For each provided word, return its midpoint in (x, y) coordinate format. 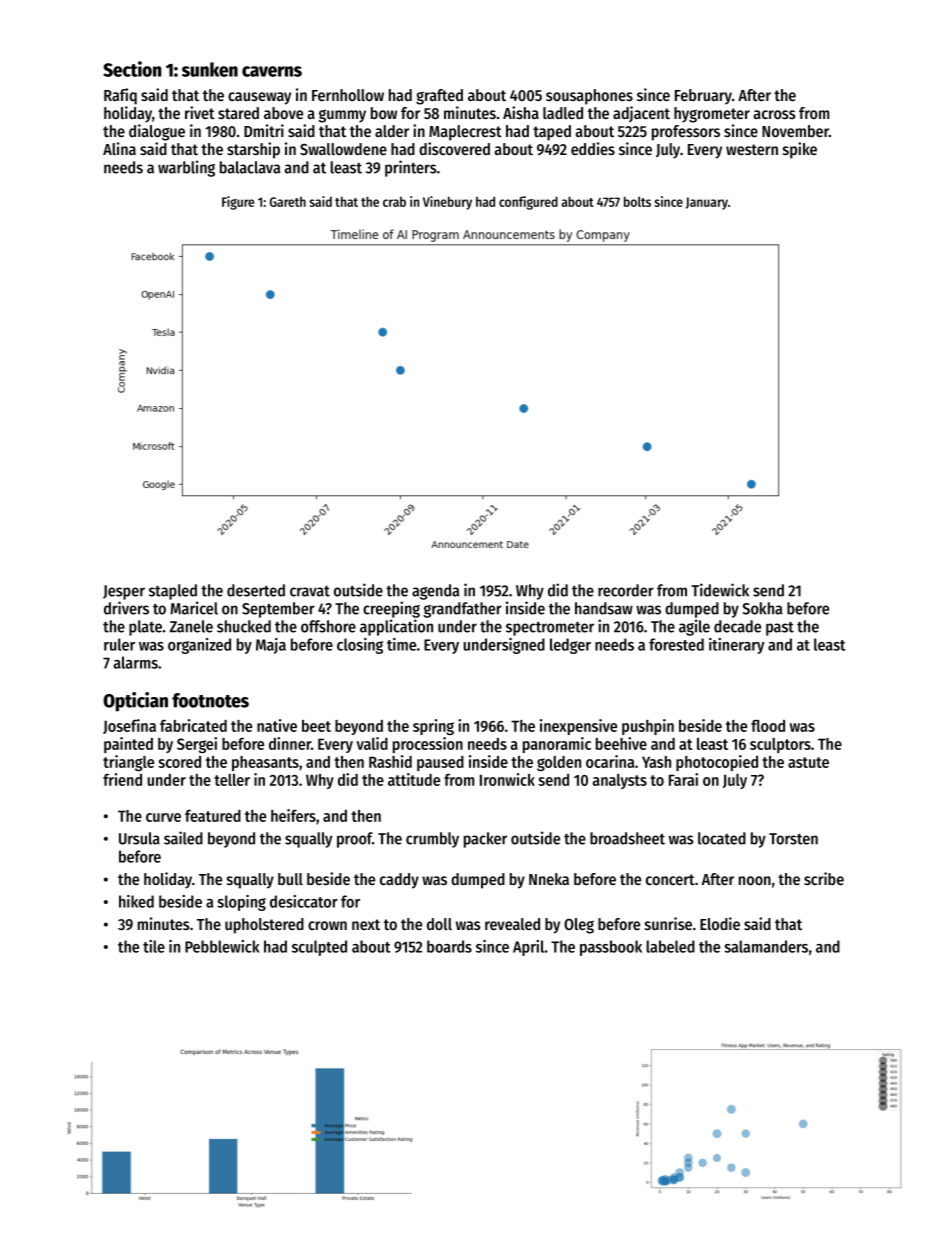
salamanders (766, 946)
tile (154, 946)
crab (394, 201)
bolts (637, 201)
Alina (119, 148)
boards (449, 946)
